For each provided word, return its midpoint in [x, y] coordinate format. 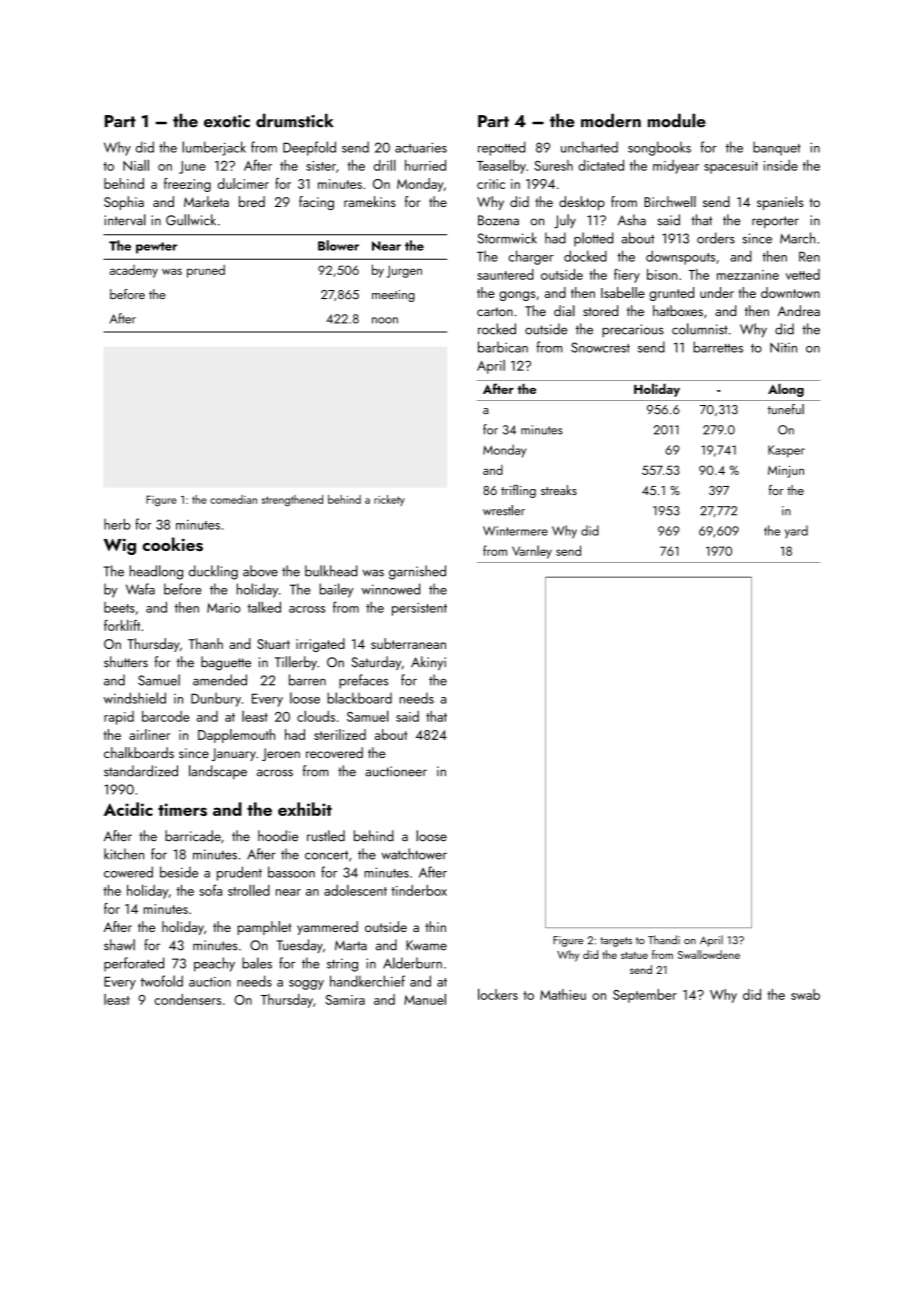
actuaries [421, 147]
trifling [518, 491]
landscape [218, 772]
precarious [633, 331]
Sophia [124, 203]
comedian [233, 499]
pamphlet [264, 928]
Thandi [664, 939]
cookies [172, 544]
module [677, 120]
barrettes [718, 347]
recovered [334, 752]
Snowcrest [600, 347]
